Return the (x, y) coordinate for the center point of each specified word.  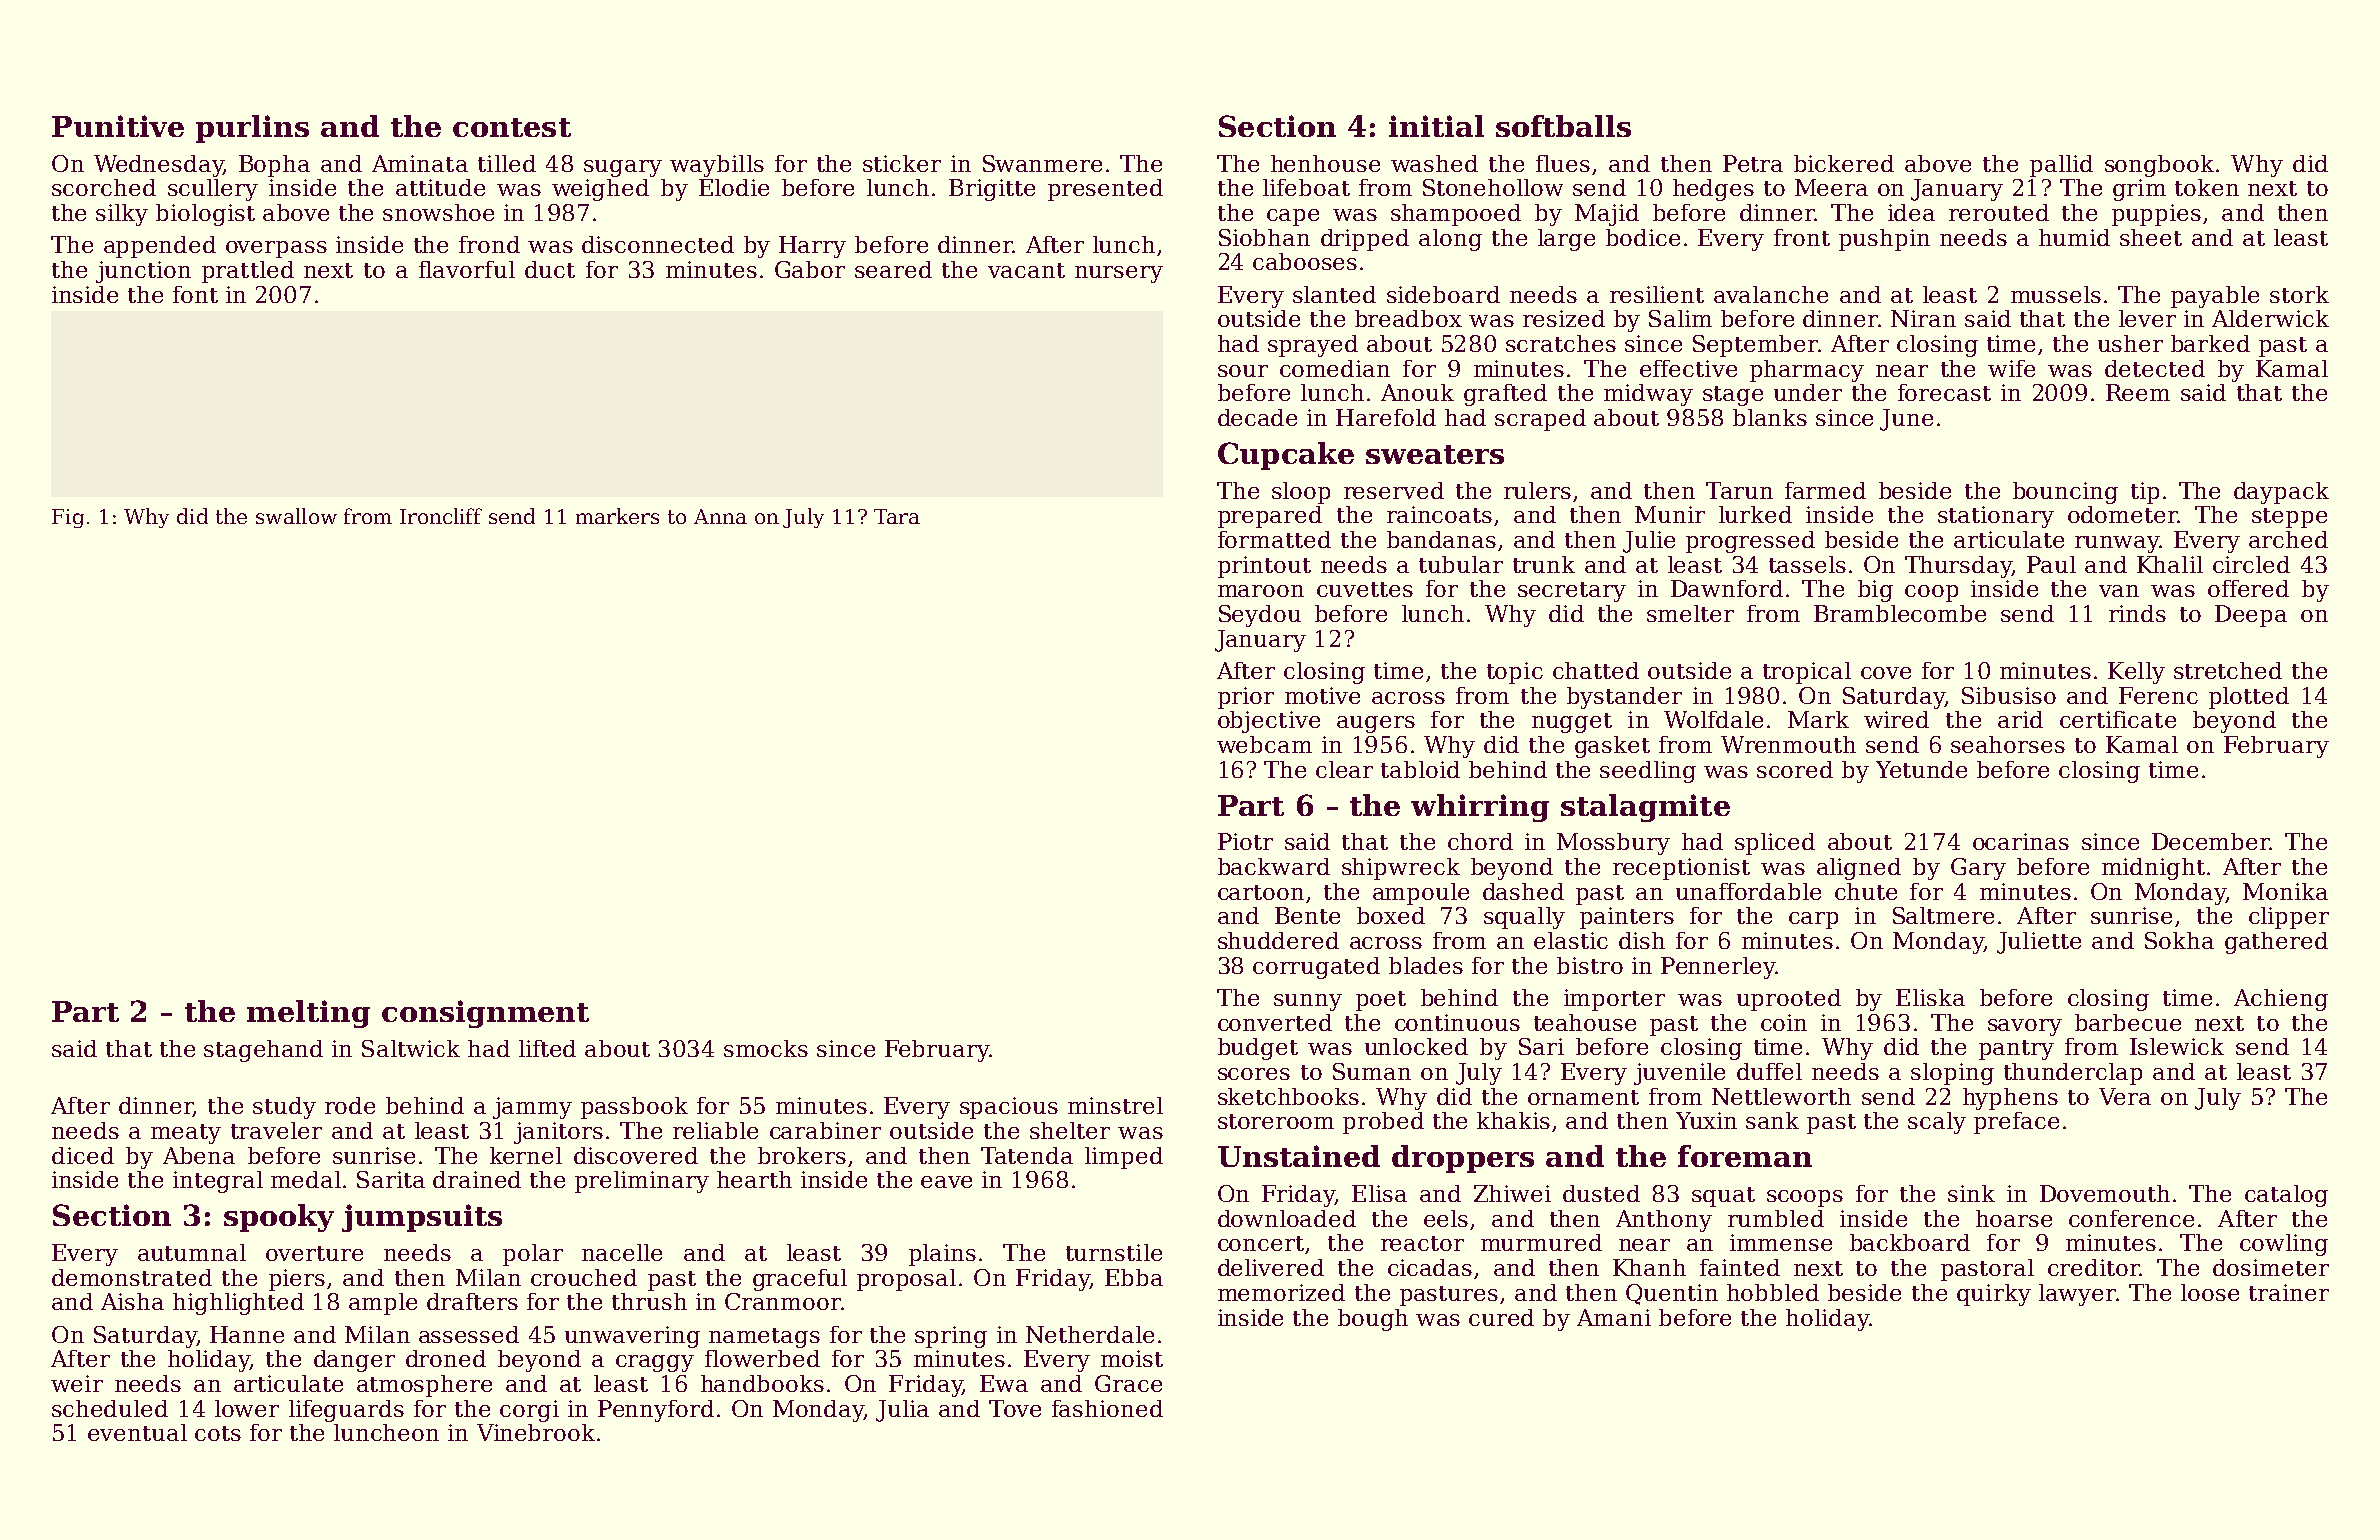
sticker (902, 163)
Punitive (118, 126)
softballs (1563, 126)
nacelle (622, 1252)
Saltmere (1943, 915)
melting (308, 1014)
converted (1275, 1022)
